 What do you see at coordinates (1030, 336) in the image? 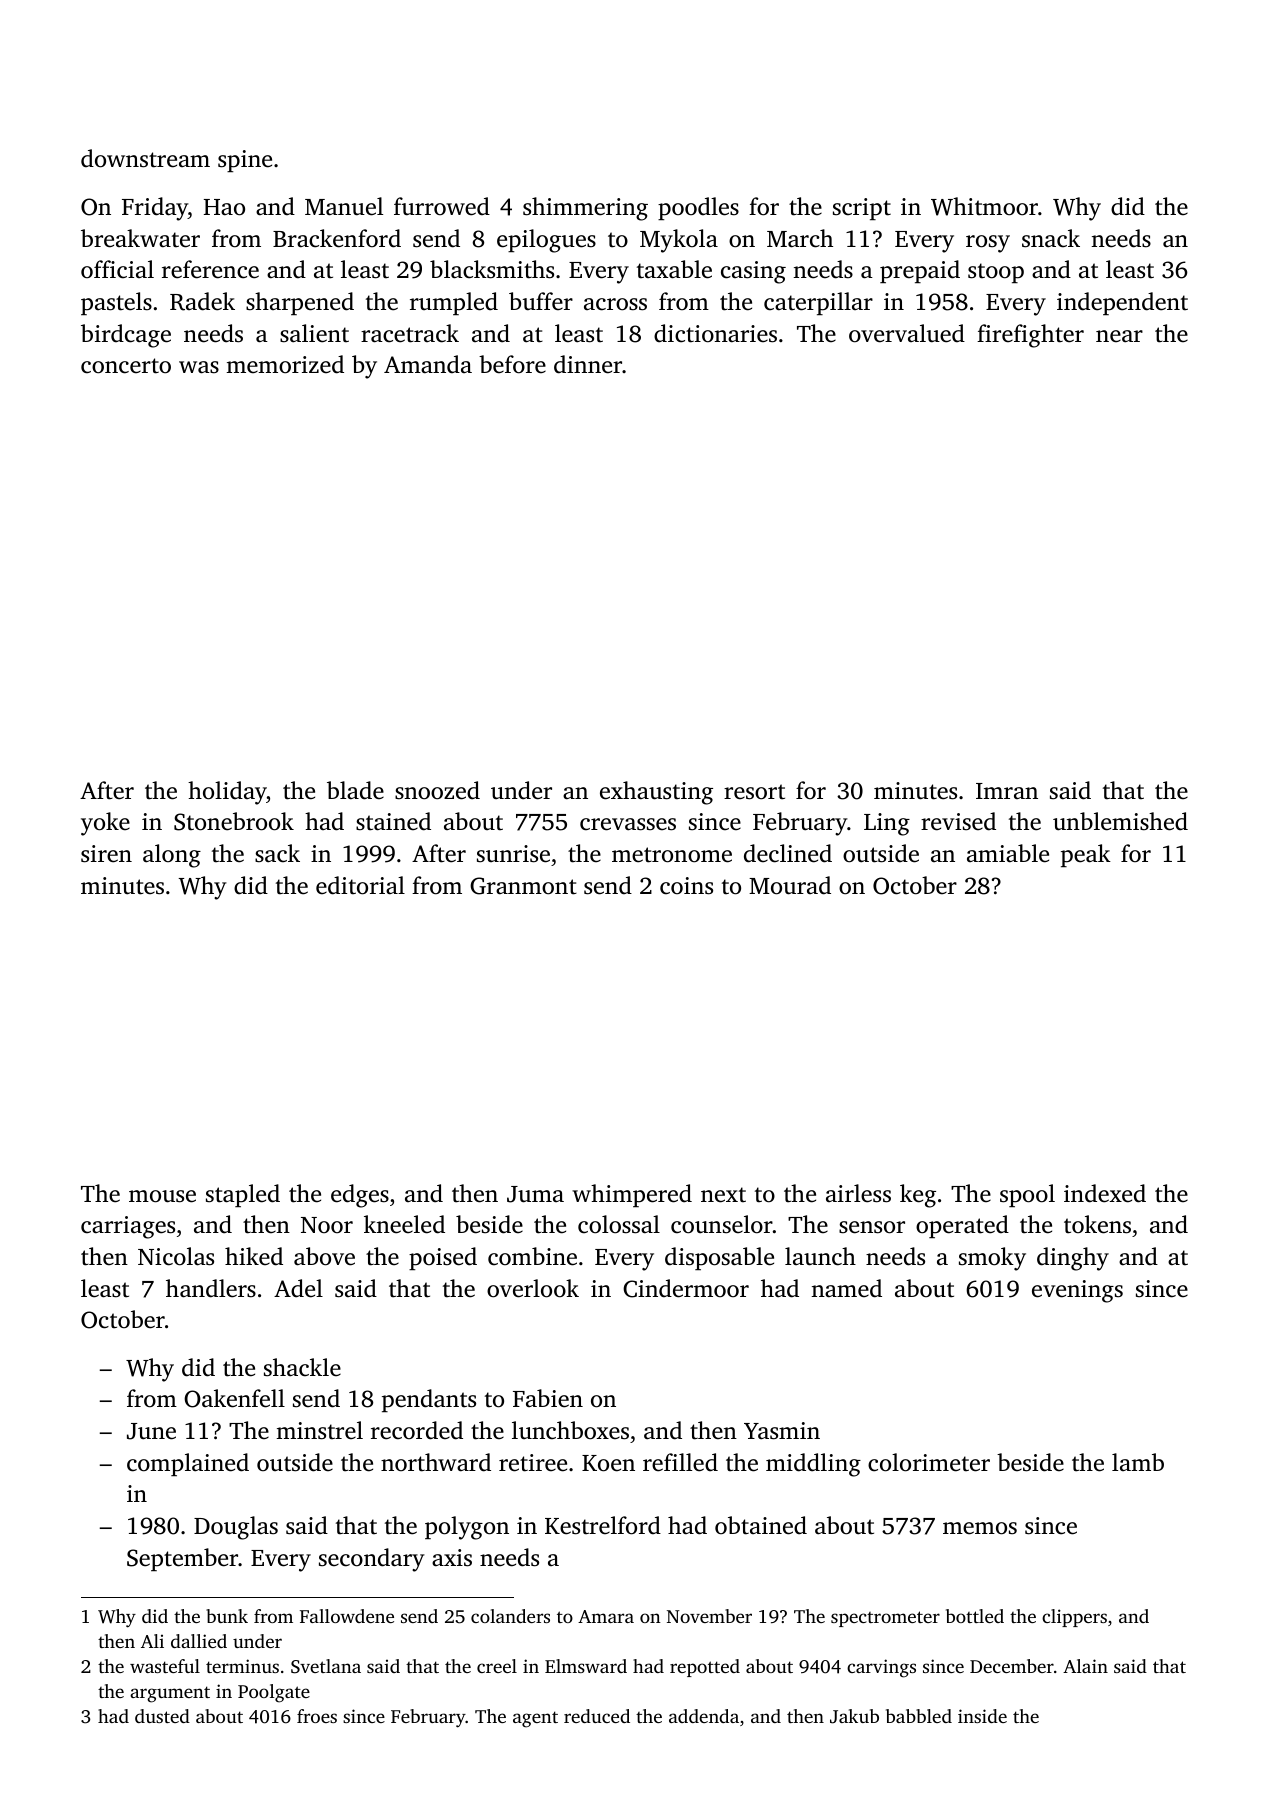
I see `firefighter` at bounding box center [1030, 336].
